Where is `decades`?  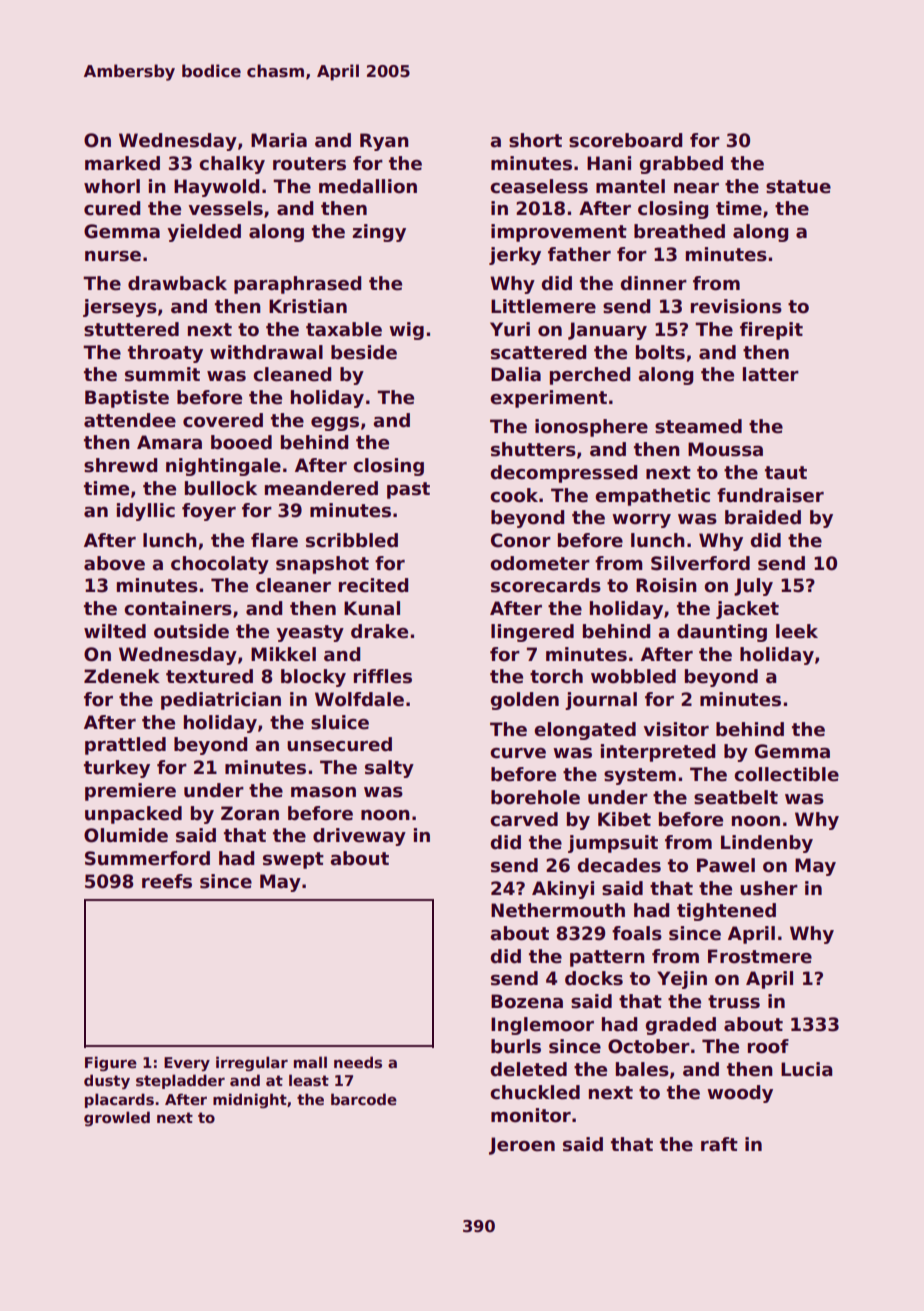 decades is located at coordinates (619, 865).
